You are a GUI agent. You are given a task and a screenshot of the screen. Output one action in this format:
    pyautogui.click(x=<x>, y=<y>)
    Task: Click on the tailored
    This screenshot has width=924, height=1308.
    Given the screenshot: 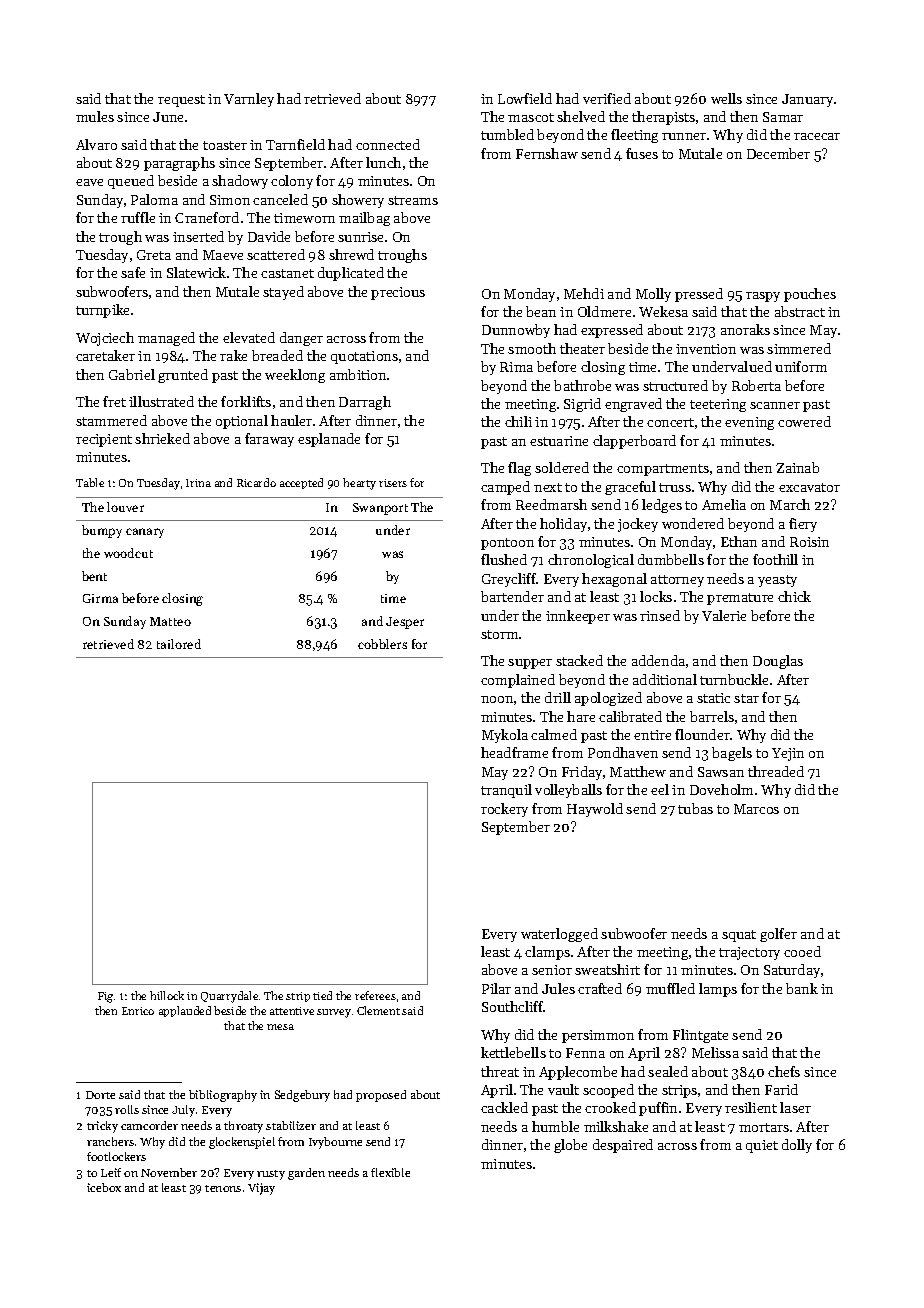 What is the action you would take?
    pyautogui.click(x=179, y=644)
